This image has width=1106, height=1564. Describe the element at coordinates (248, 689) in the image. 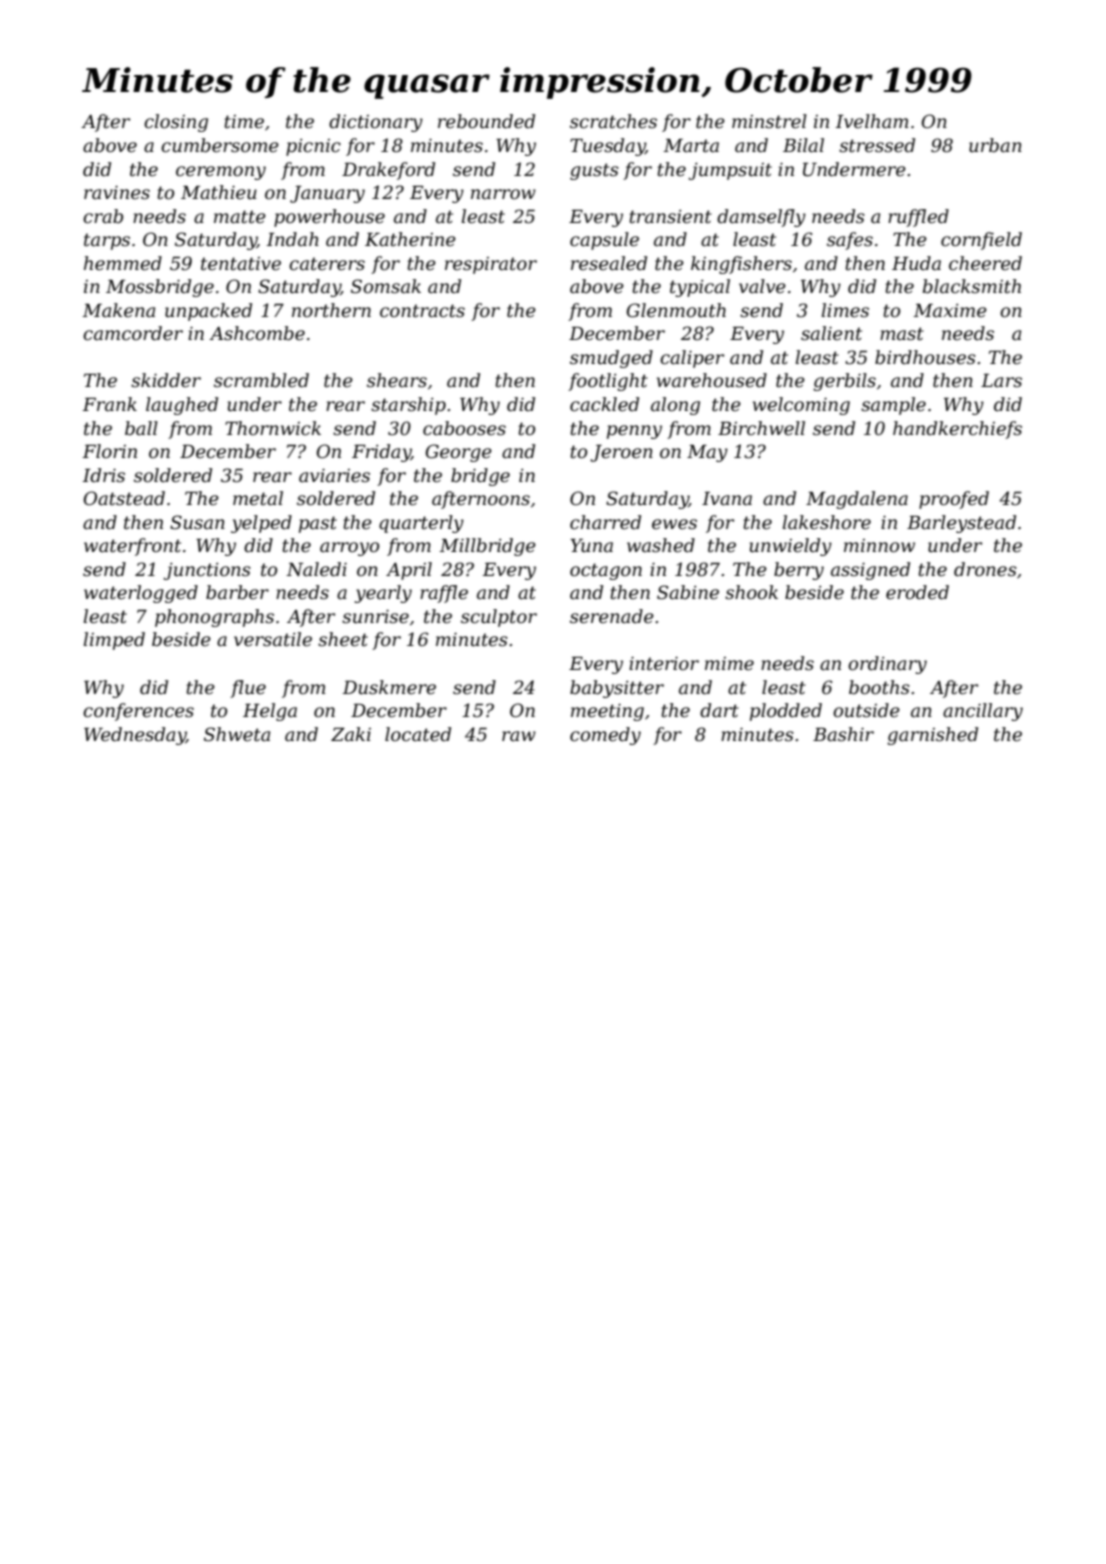

I see `flue` at that location.
